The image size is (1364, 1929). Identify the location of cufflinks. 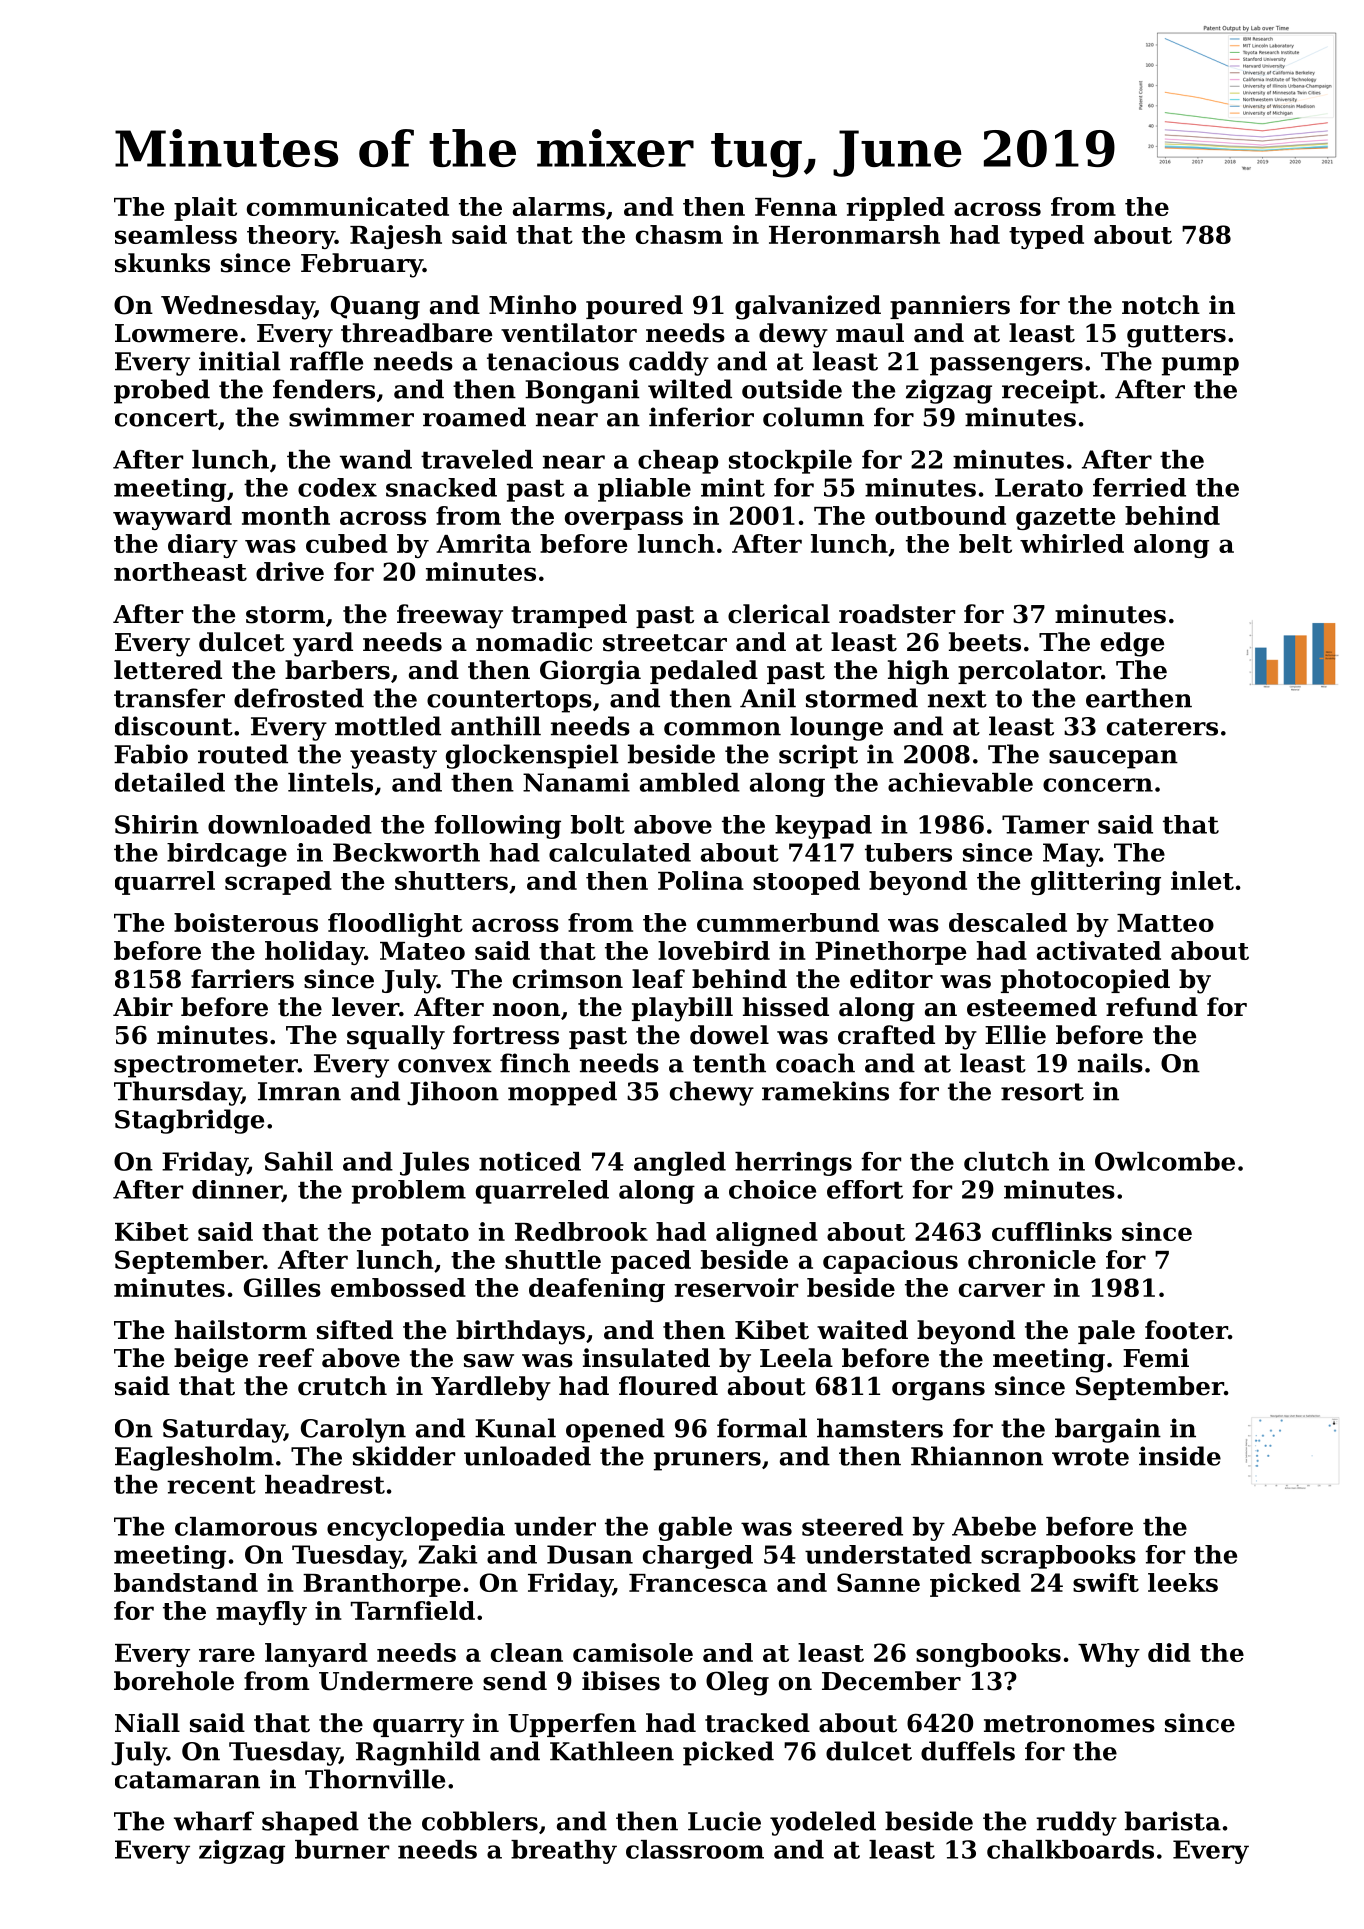
(1052, 1231).
